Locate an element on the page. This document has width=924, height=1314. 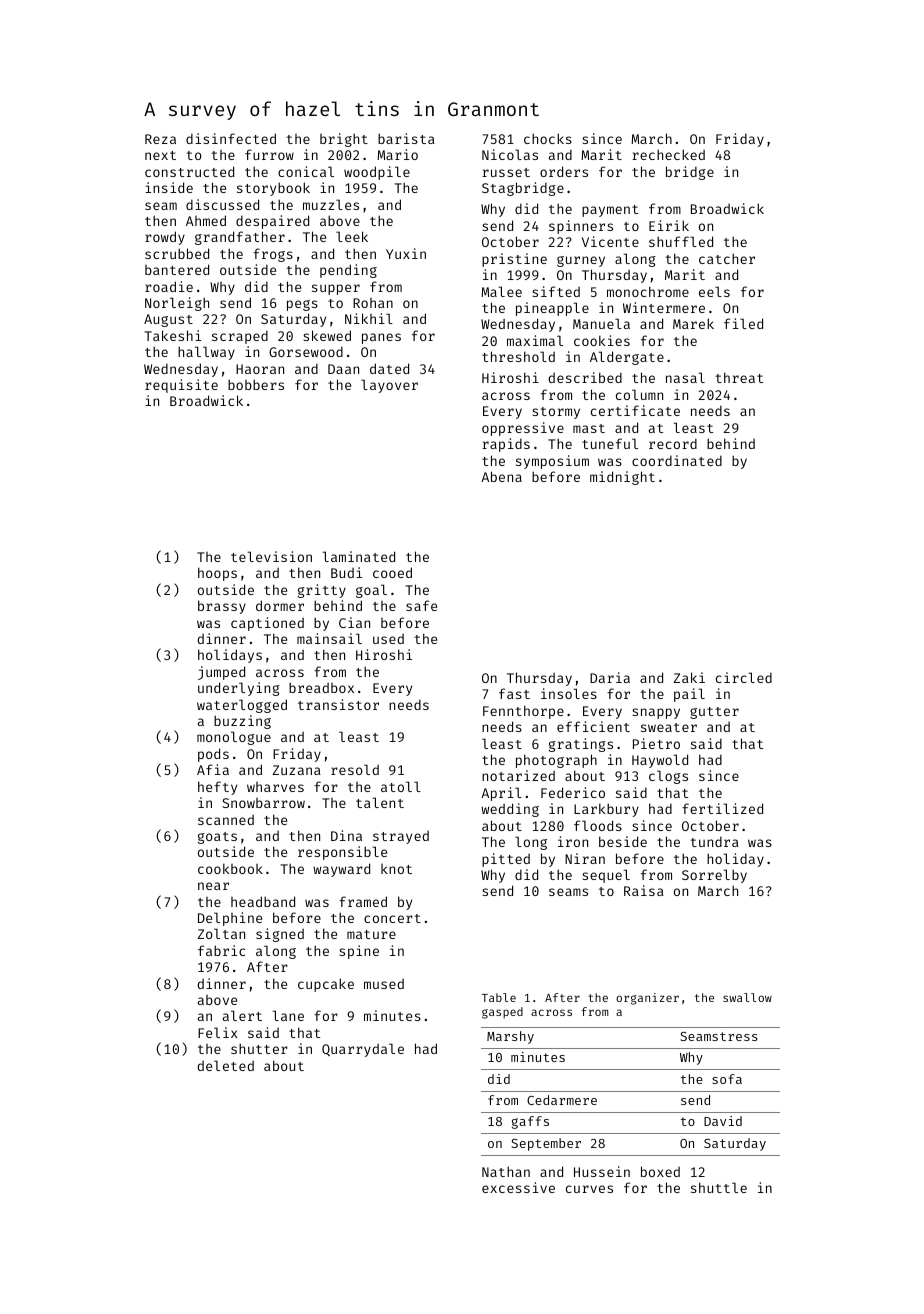
layover is located at coordinates (389, 386).
